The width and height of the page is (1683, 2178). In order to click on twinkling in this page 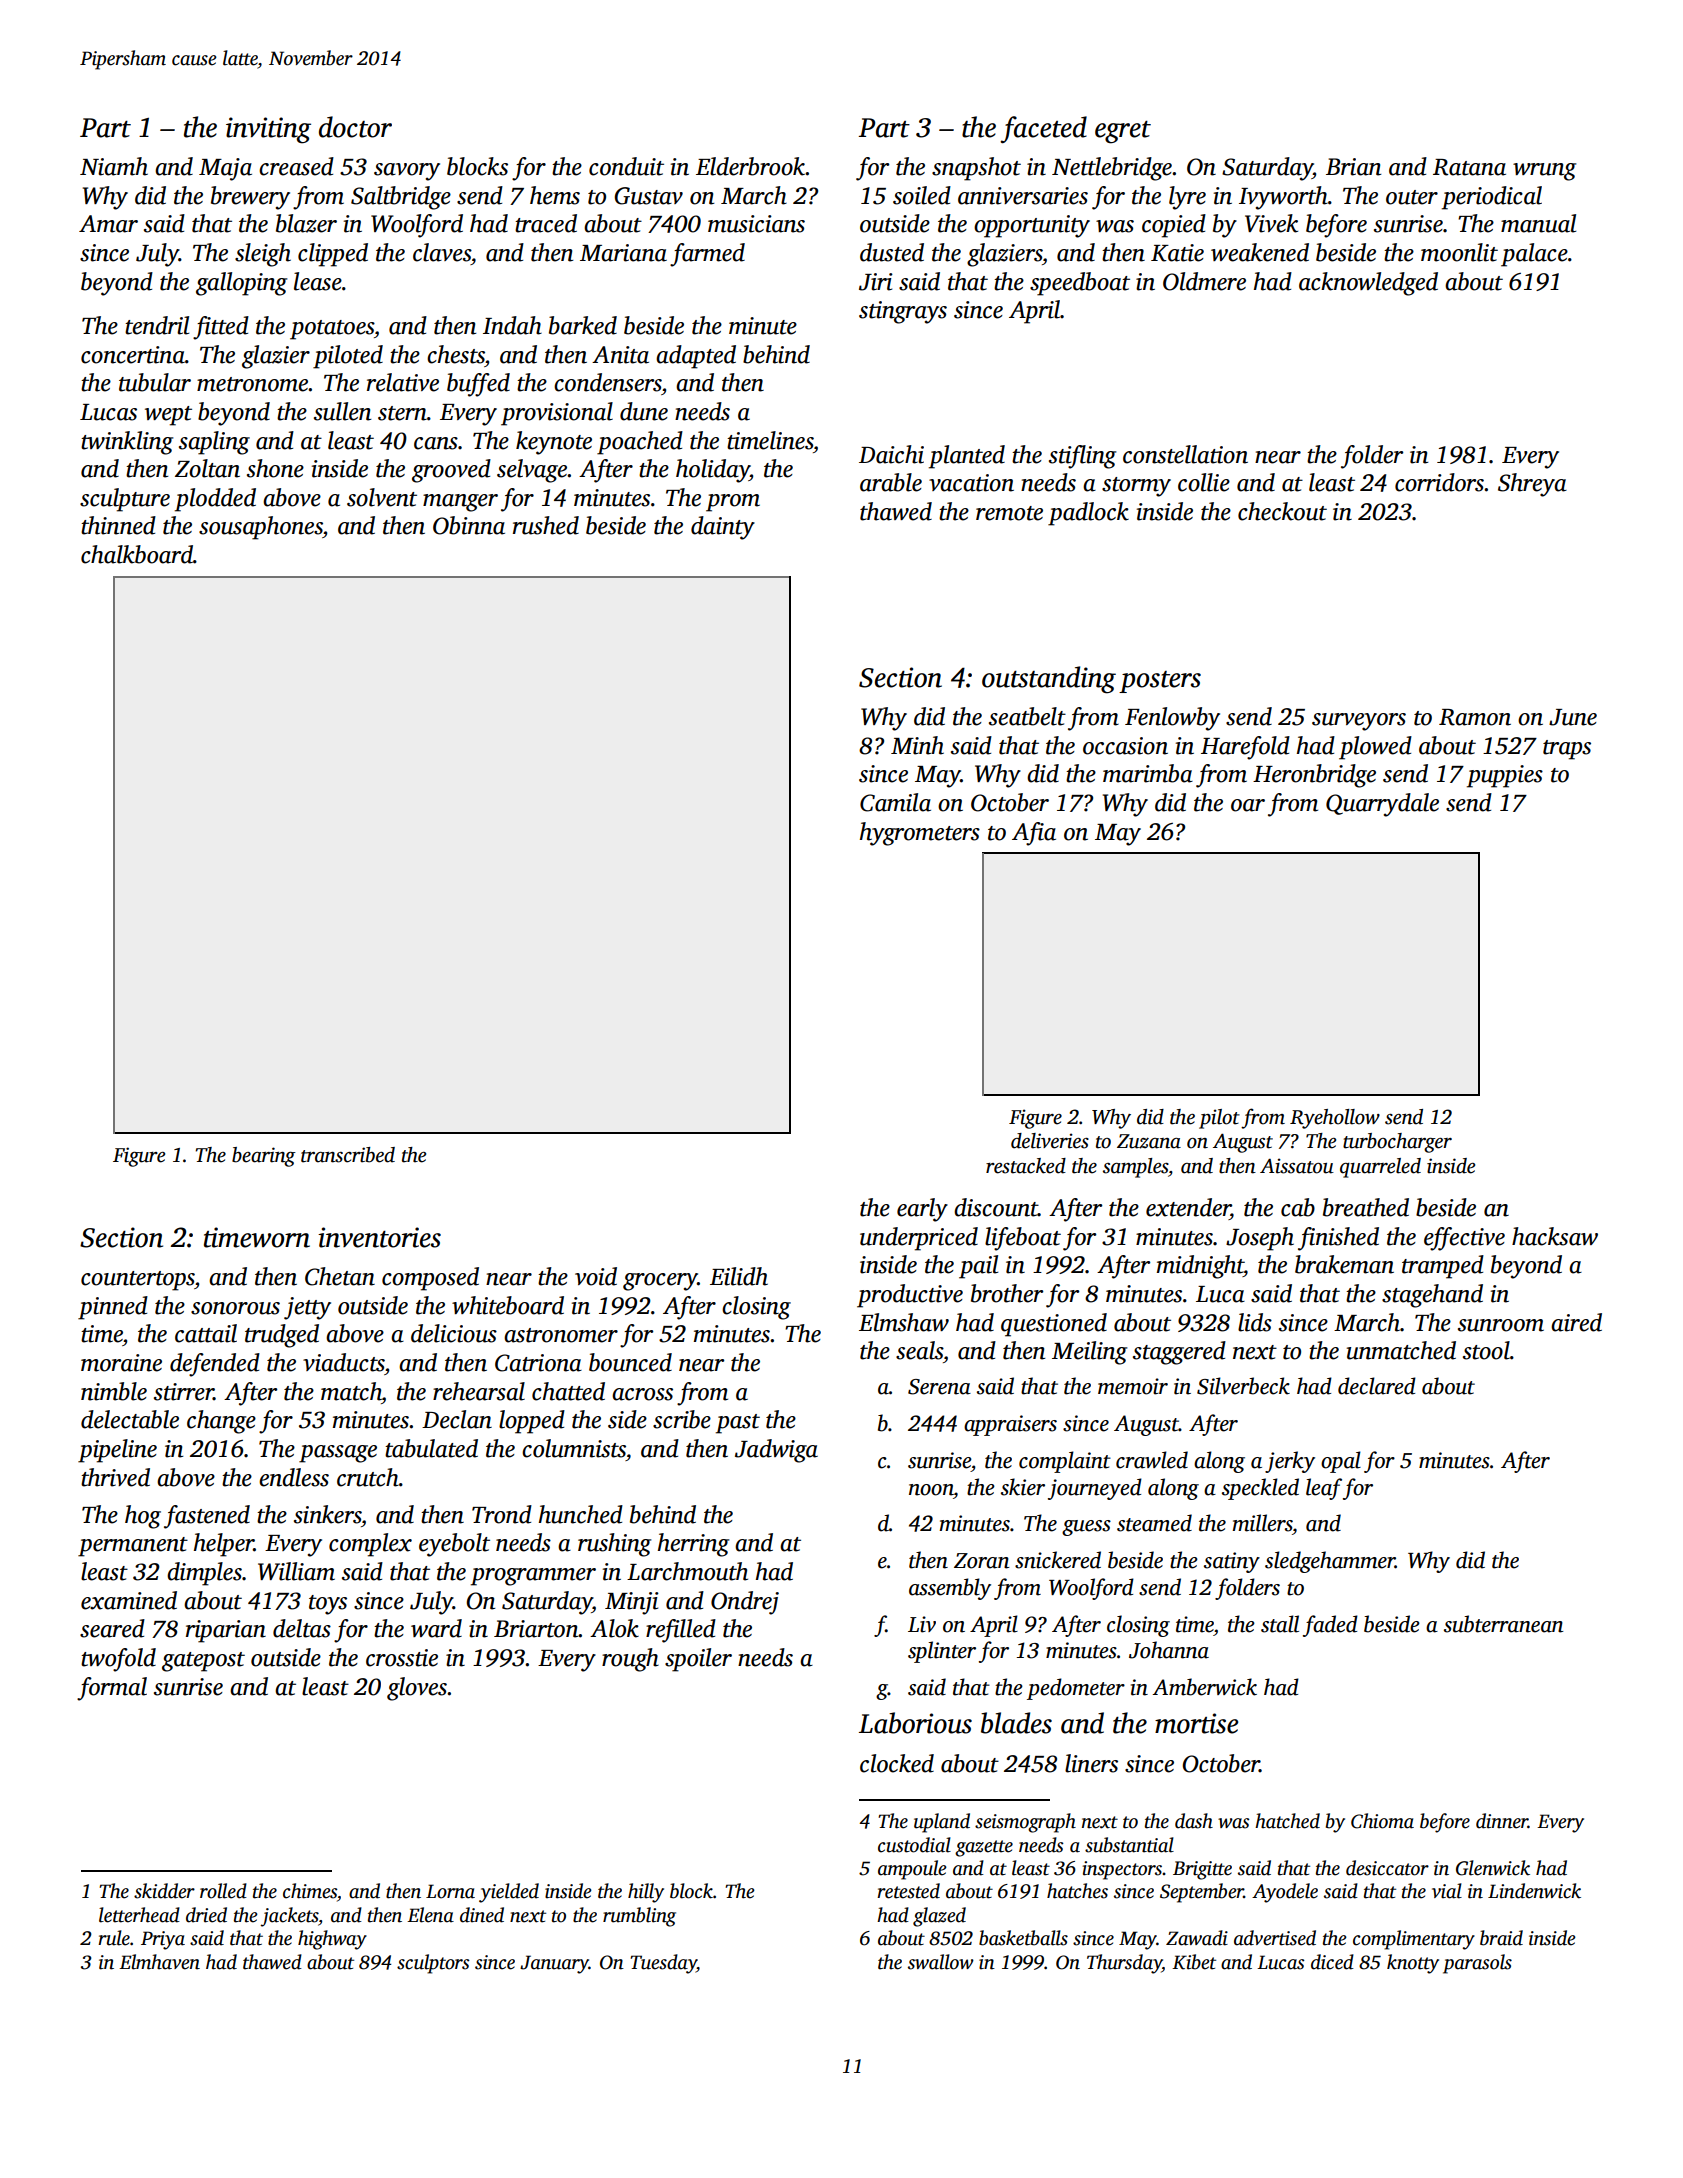, I will do `click(127, 443)`.
